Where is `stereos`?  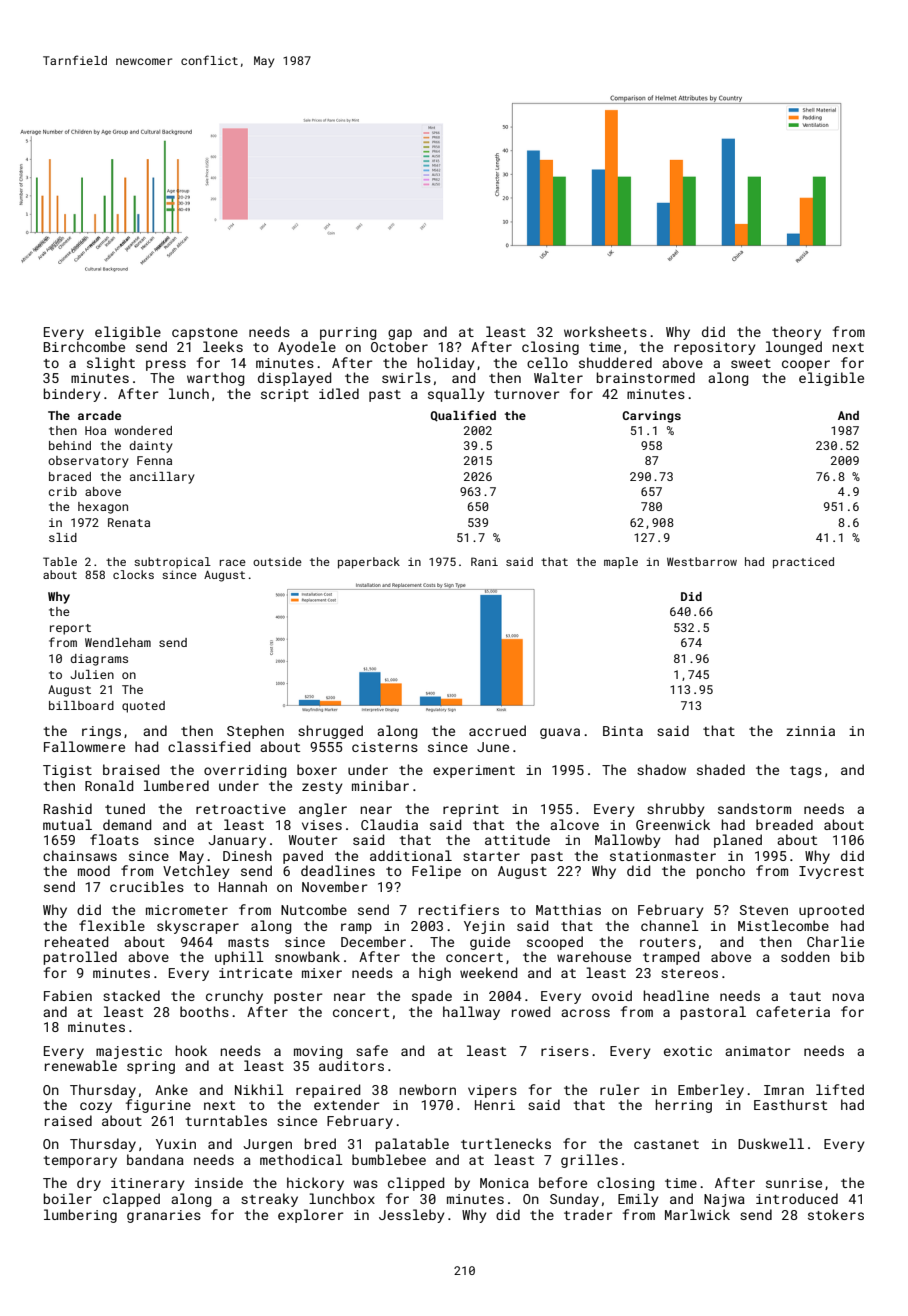
stereos is located at coordinates (689, 973).
